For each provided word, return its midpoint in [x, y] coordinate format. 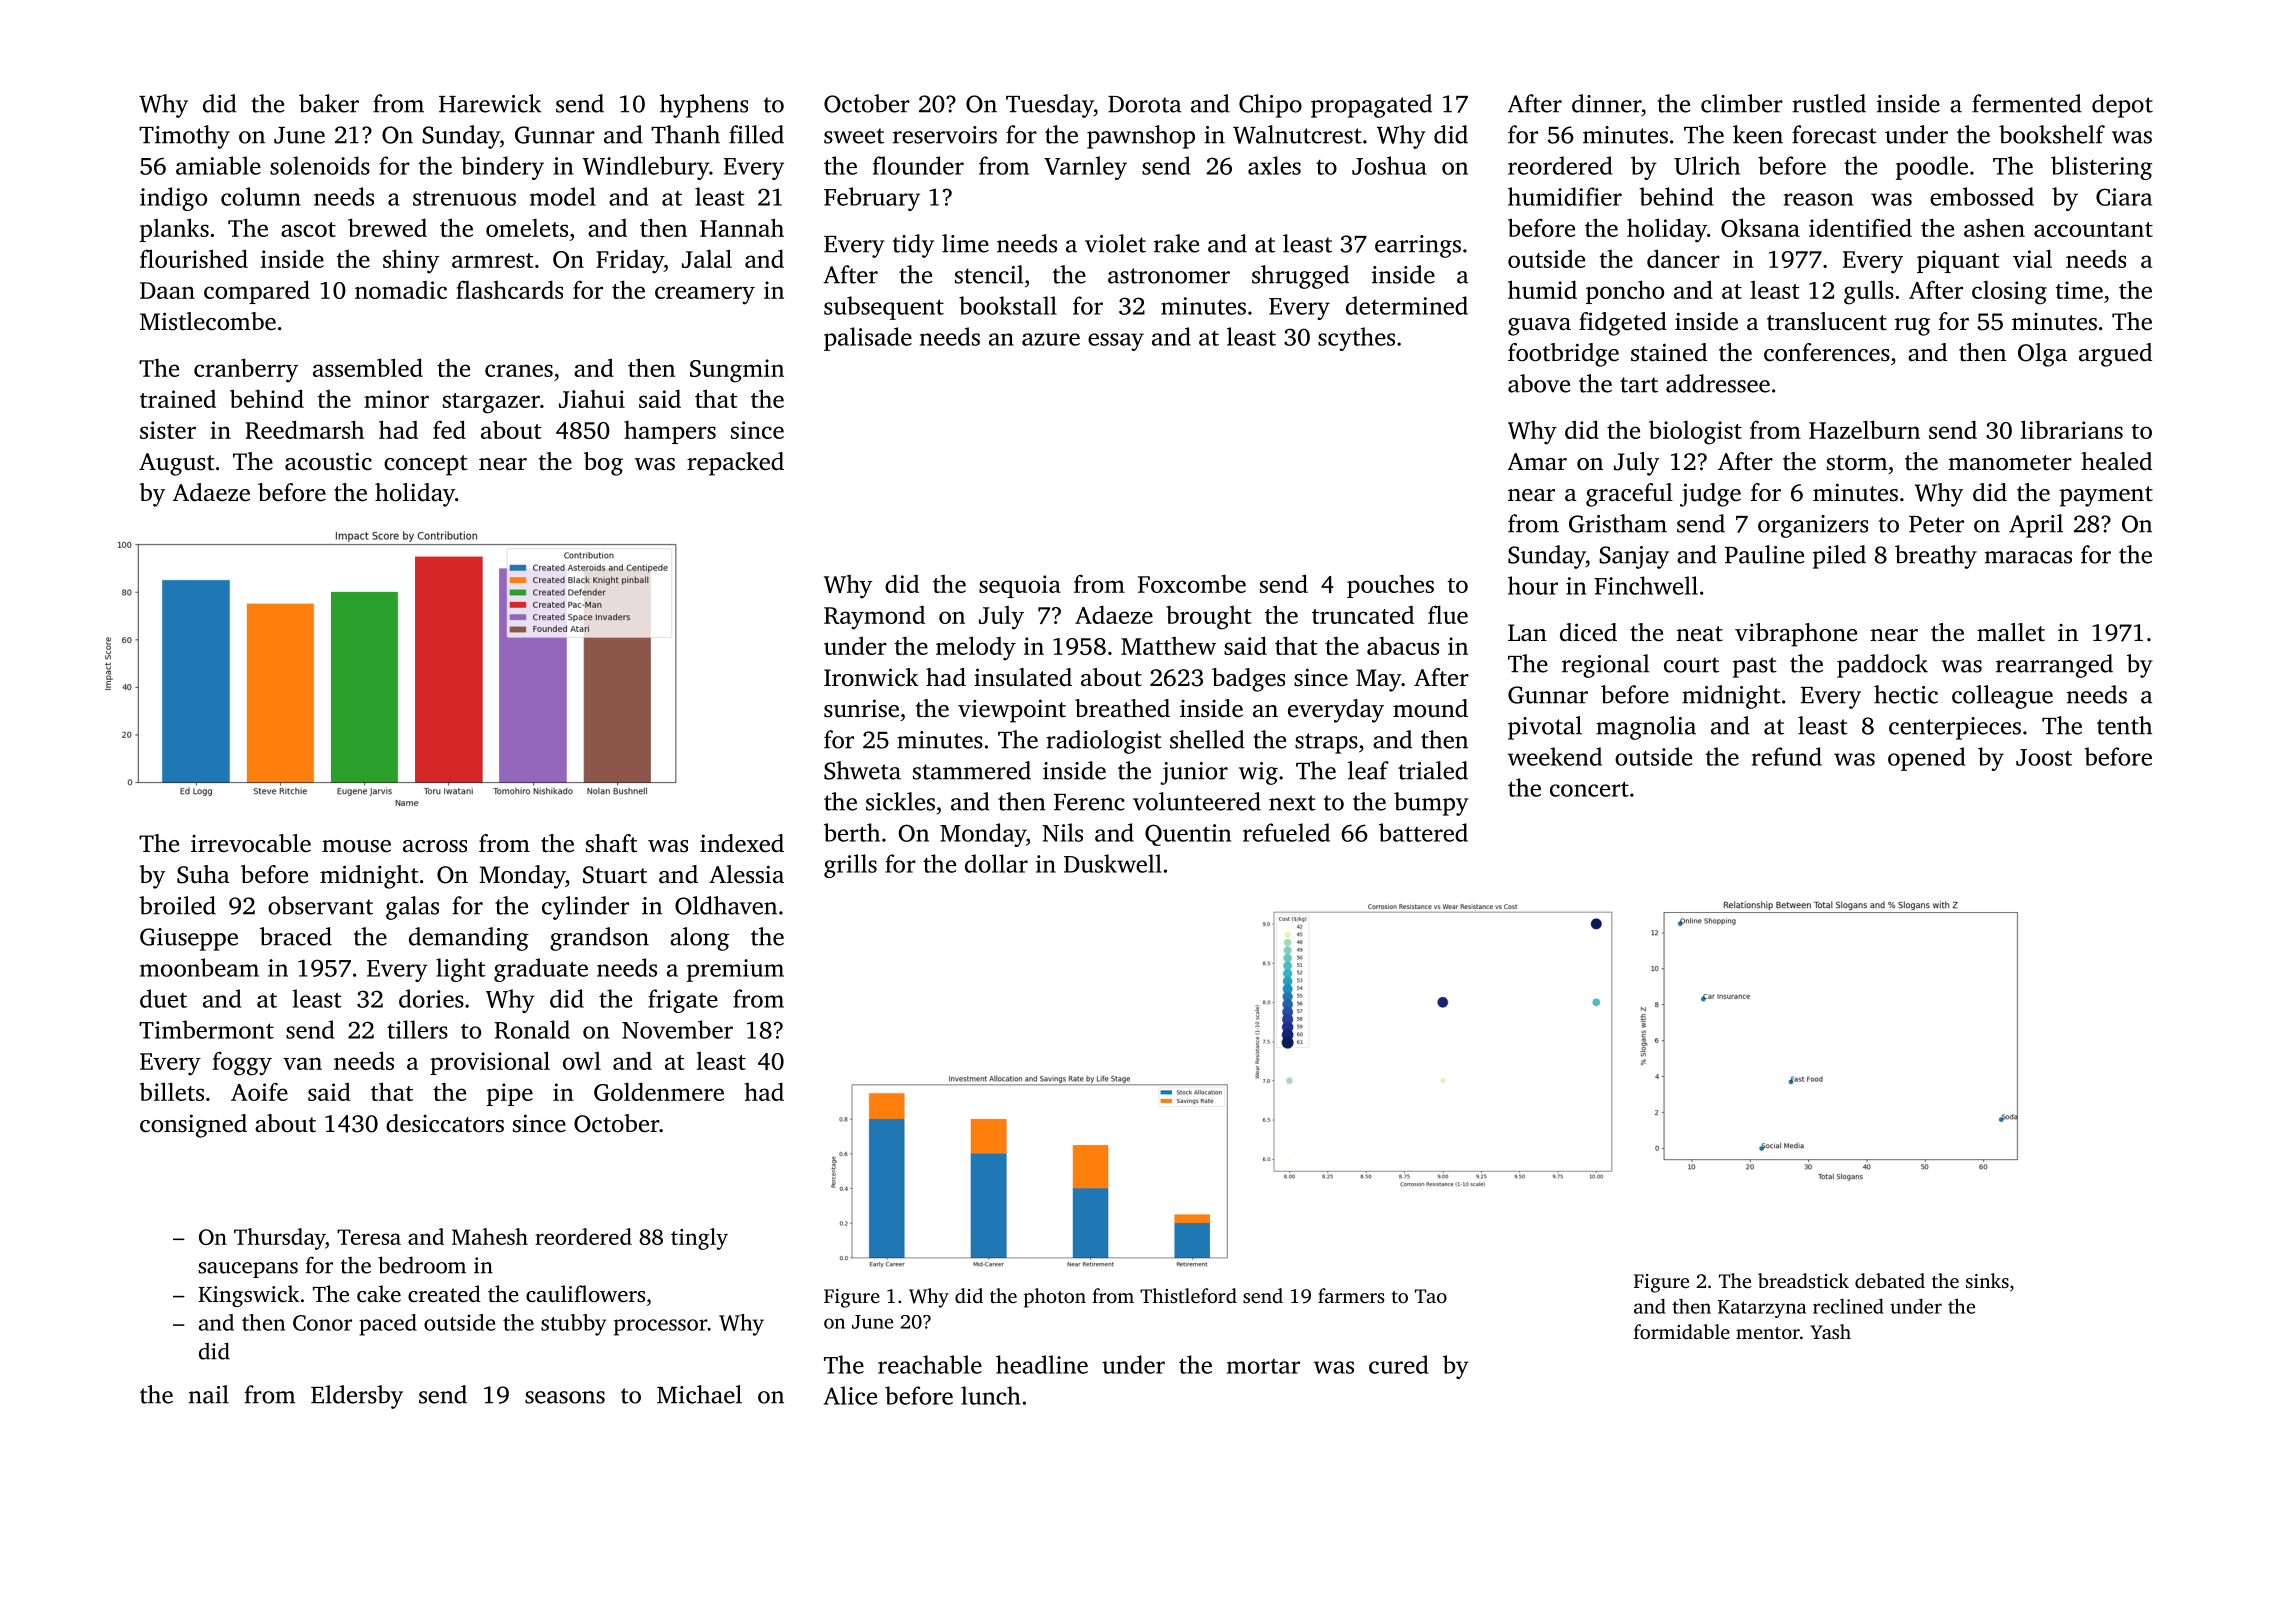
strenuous [464, 198]
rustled [1829, 103]
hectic [1906, 694]
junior [1194, 773]
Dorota [1144, 104]
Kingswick [249, 1296]
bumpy [1431, 804]
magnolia [1646, 728]
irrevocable [251, 843]
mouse [356, 846]
